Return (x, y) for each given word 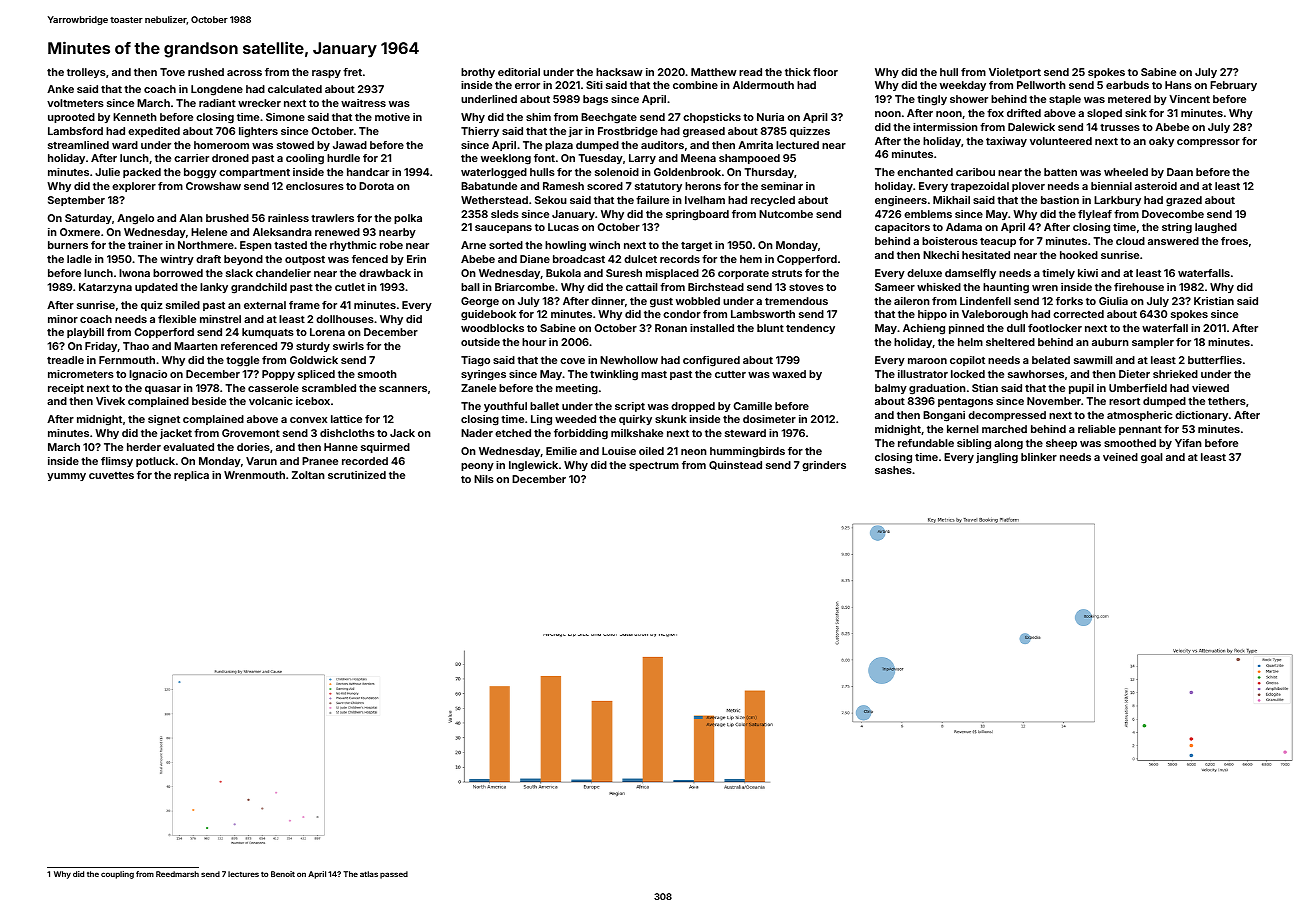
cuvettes (111, 475)
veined (1120, 457)
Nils (484, 479)
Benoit (283, 874)
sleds (505, 214)
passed (394, 875)
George (480, 302)
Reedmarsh (177, 874)
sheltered (1010, 342)
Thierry (480, 132)
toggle (242, 361)
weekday (963, 86)
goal (1151, 458)
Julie (107, 172)
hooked (1079, 255)
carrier (191, 158)
